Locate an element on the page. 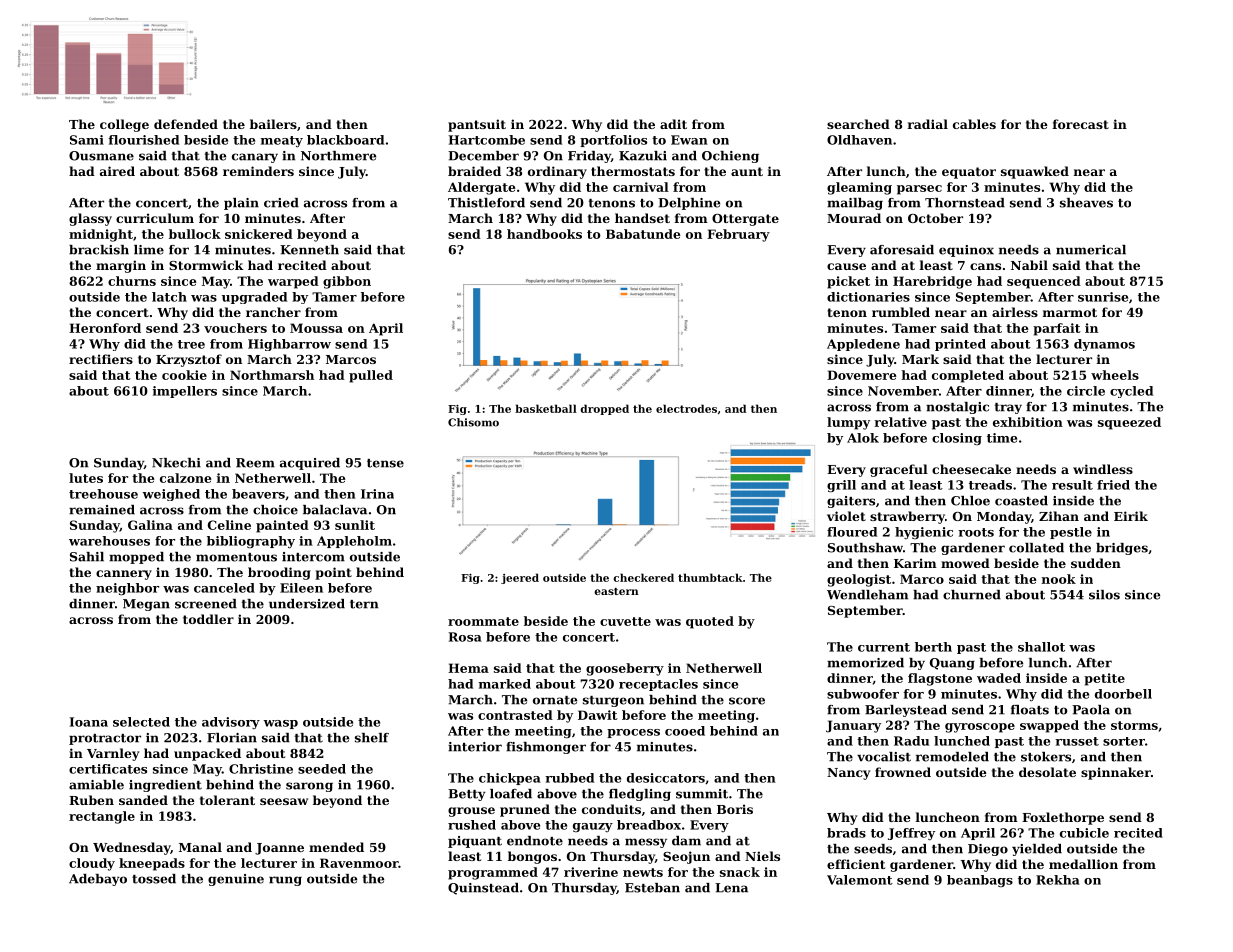 The width and height of the page is (1233, 952). Ousmane is located at coordinates (101, 156).
